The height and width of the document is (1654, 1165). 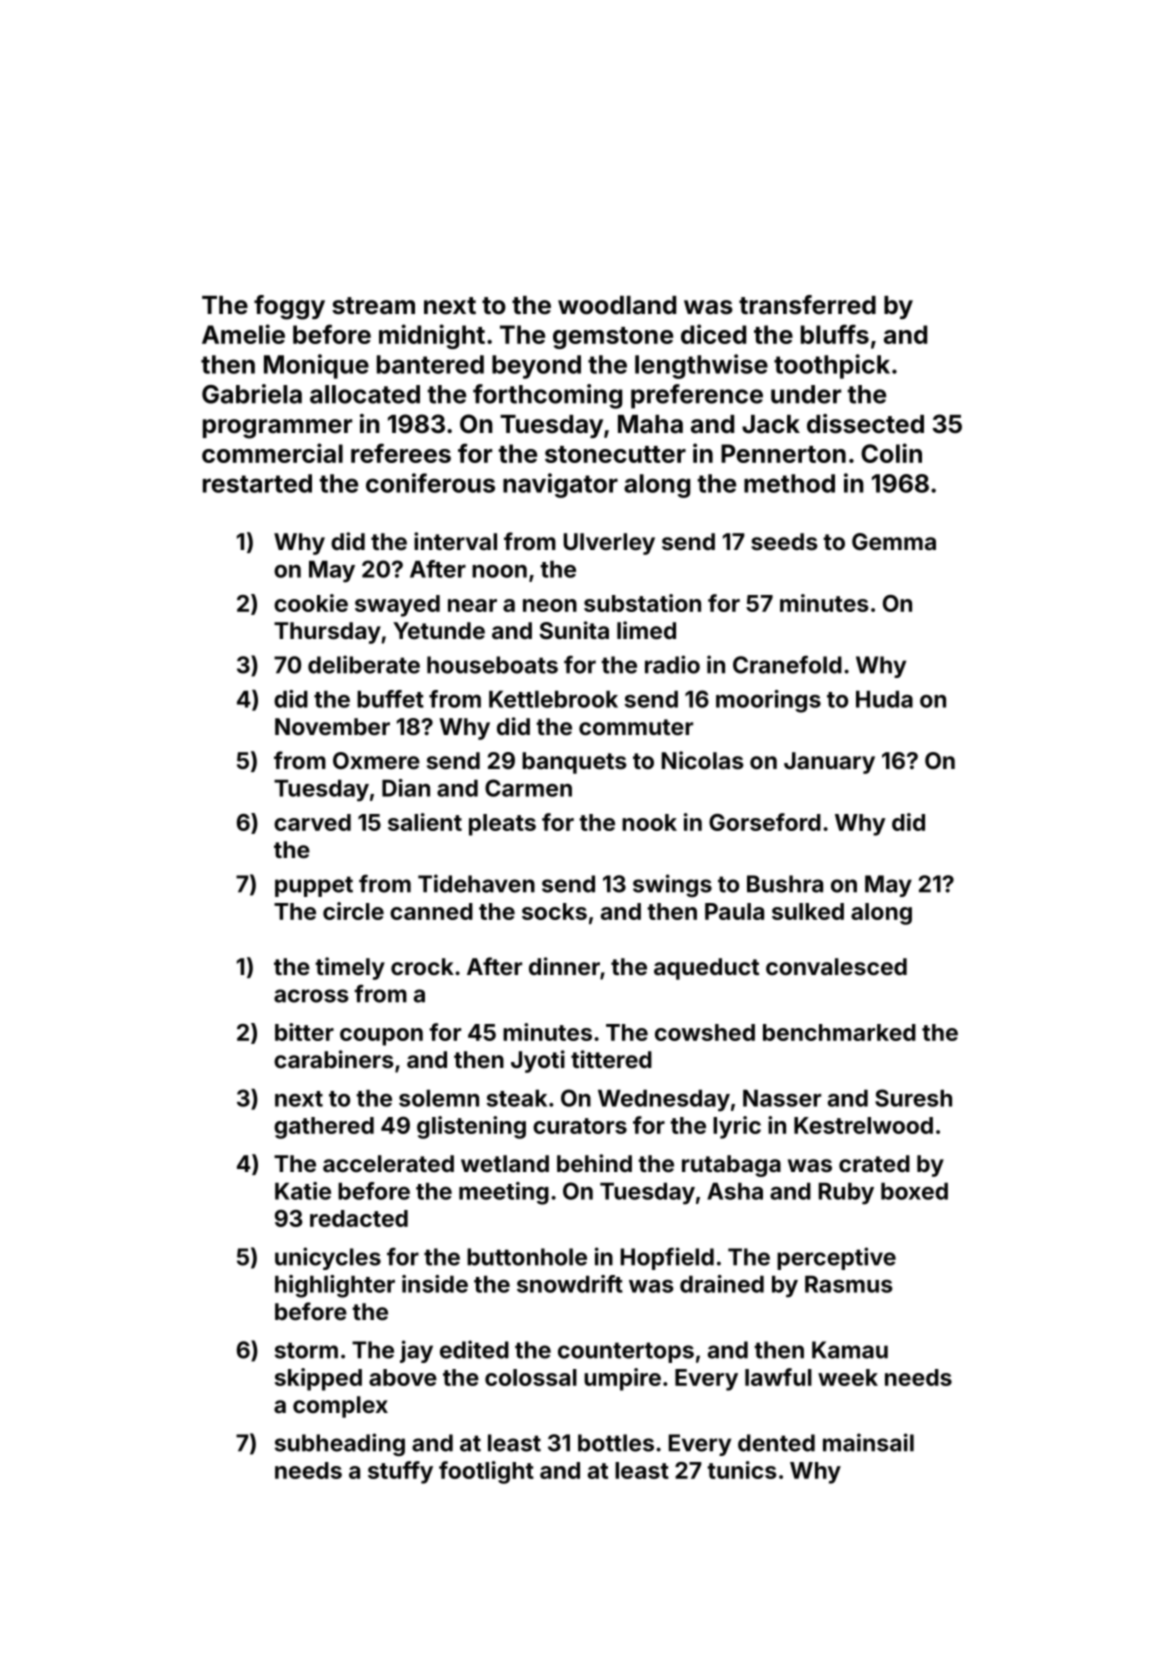 I want to click on Katie, so click(x=303, y=1191).
